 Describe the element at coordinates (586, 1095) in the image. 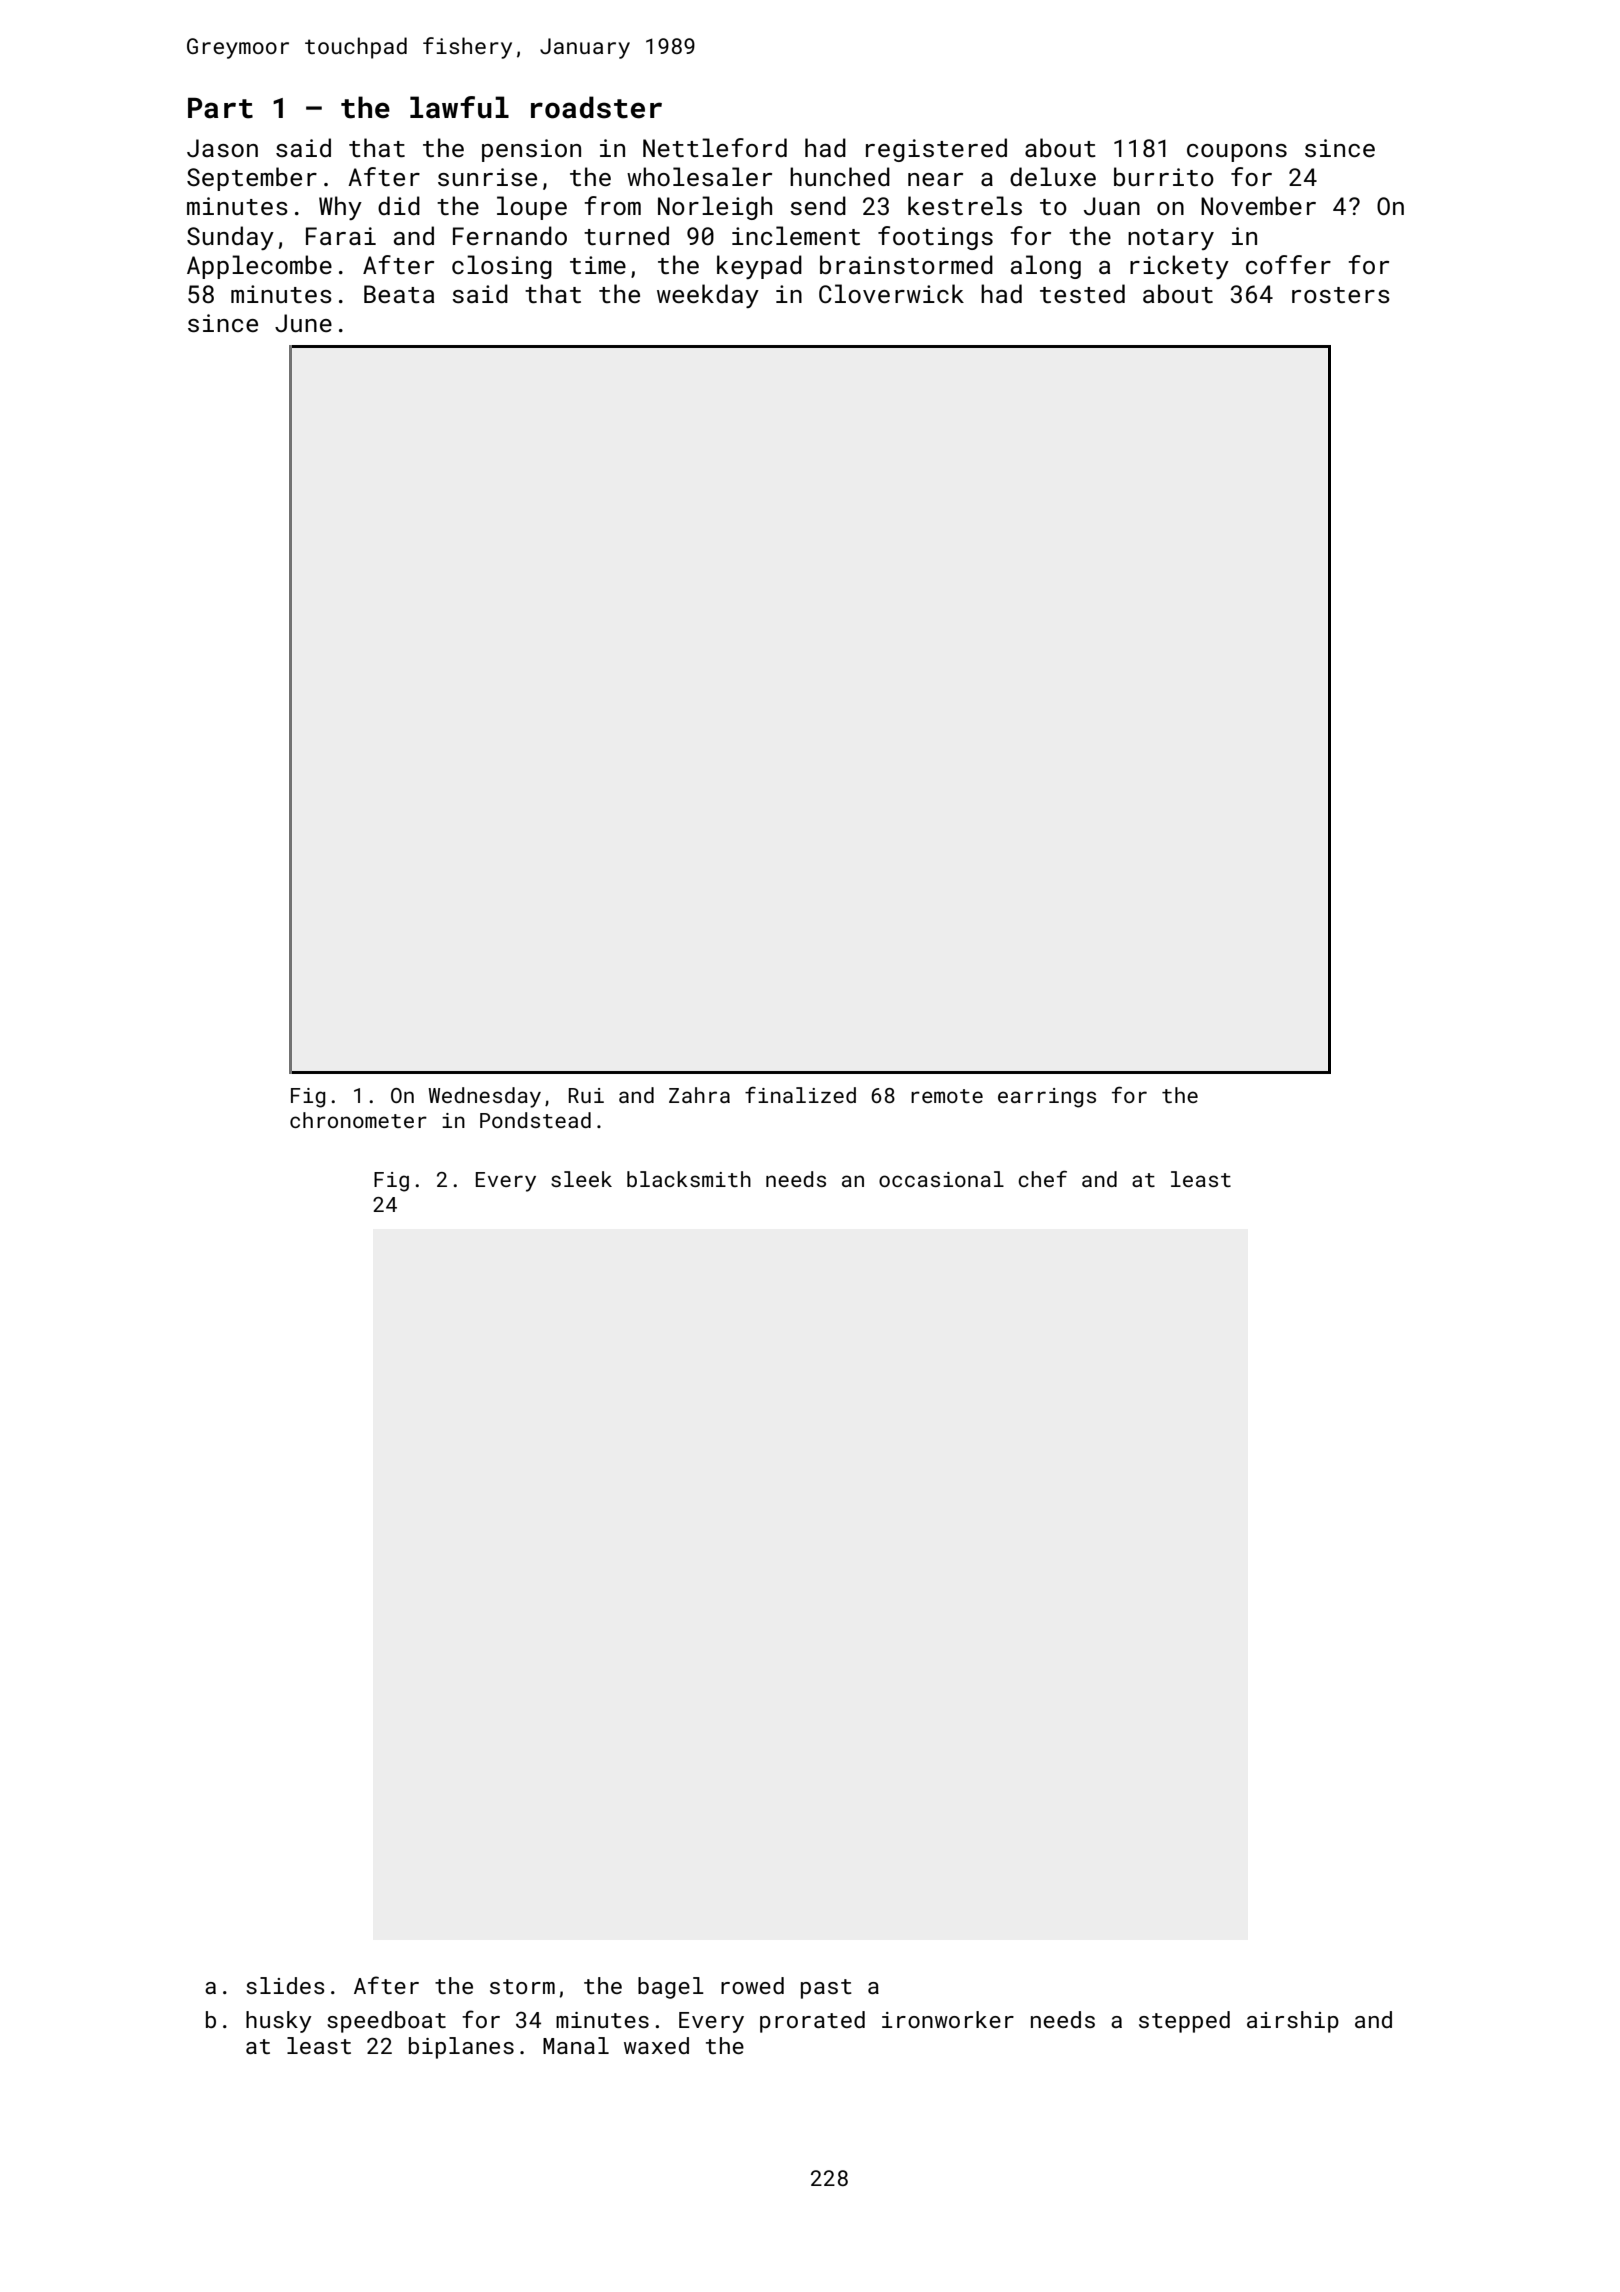

I see `Rui` at that location.
